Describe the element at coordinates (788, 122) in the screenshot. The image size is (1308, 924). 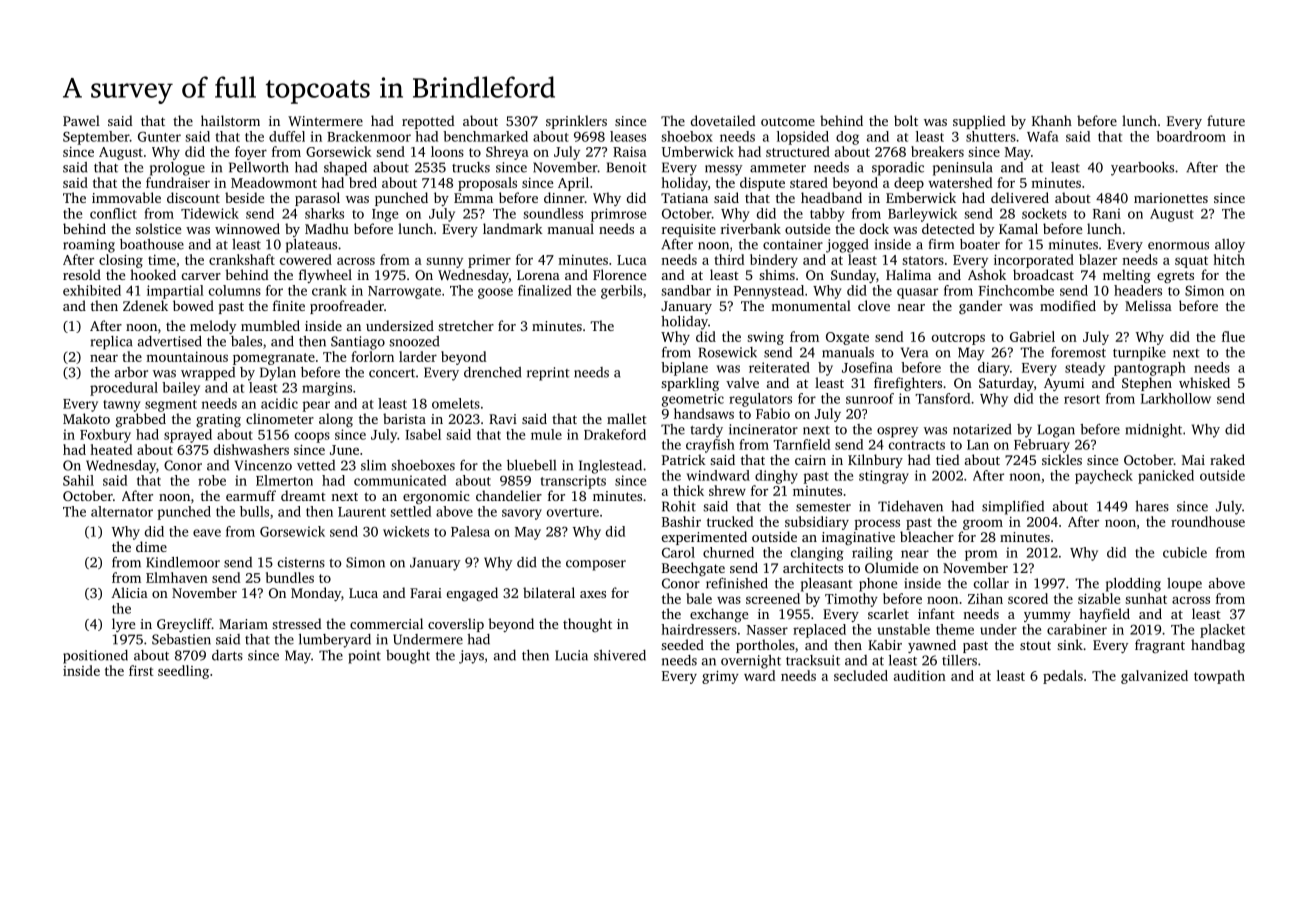
I see `outcome` at that location.
